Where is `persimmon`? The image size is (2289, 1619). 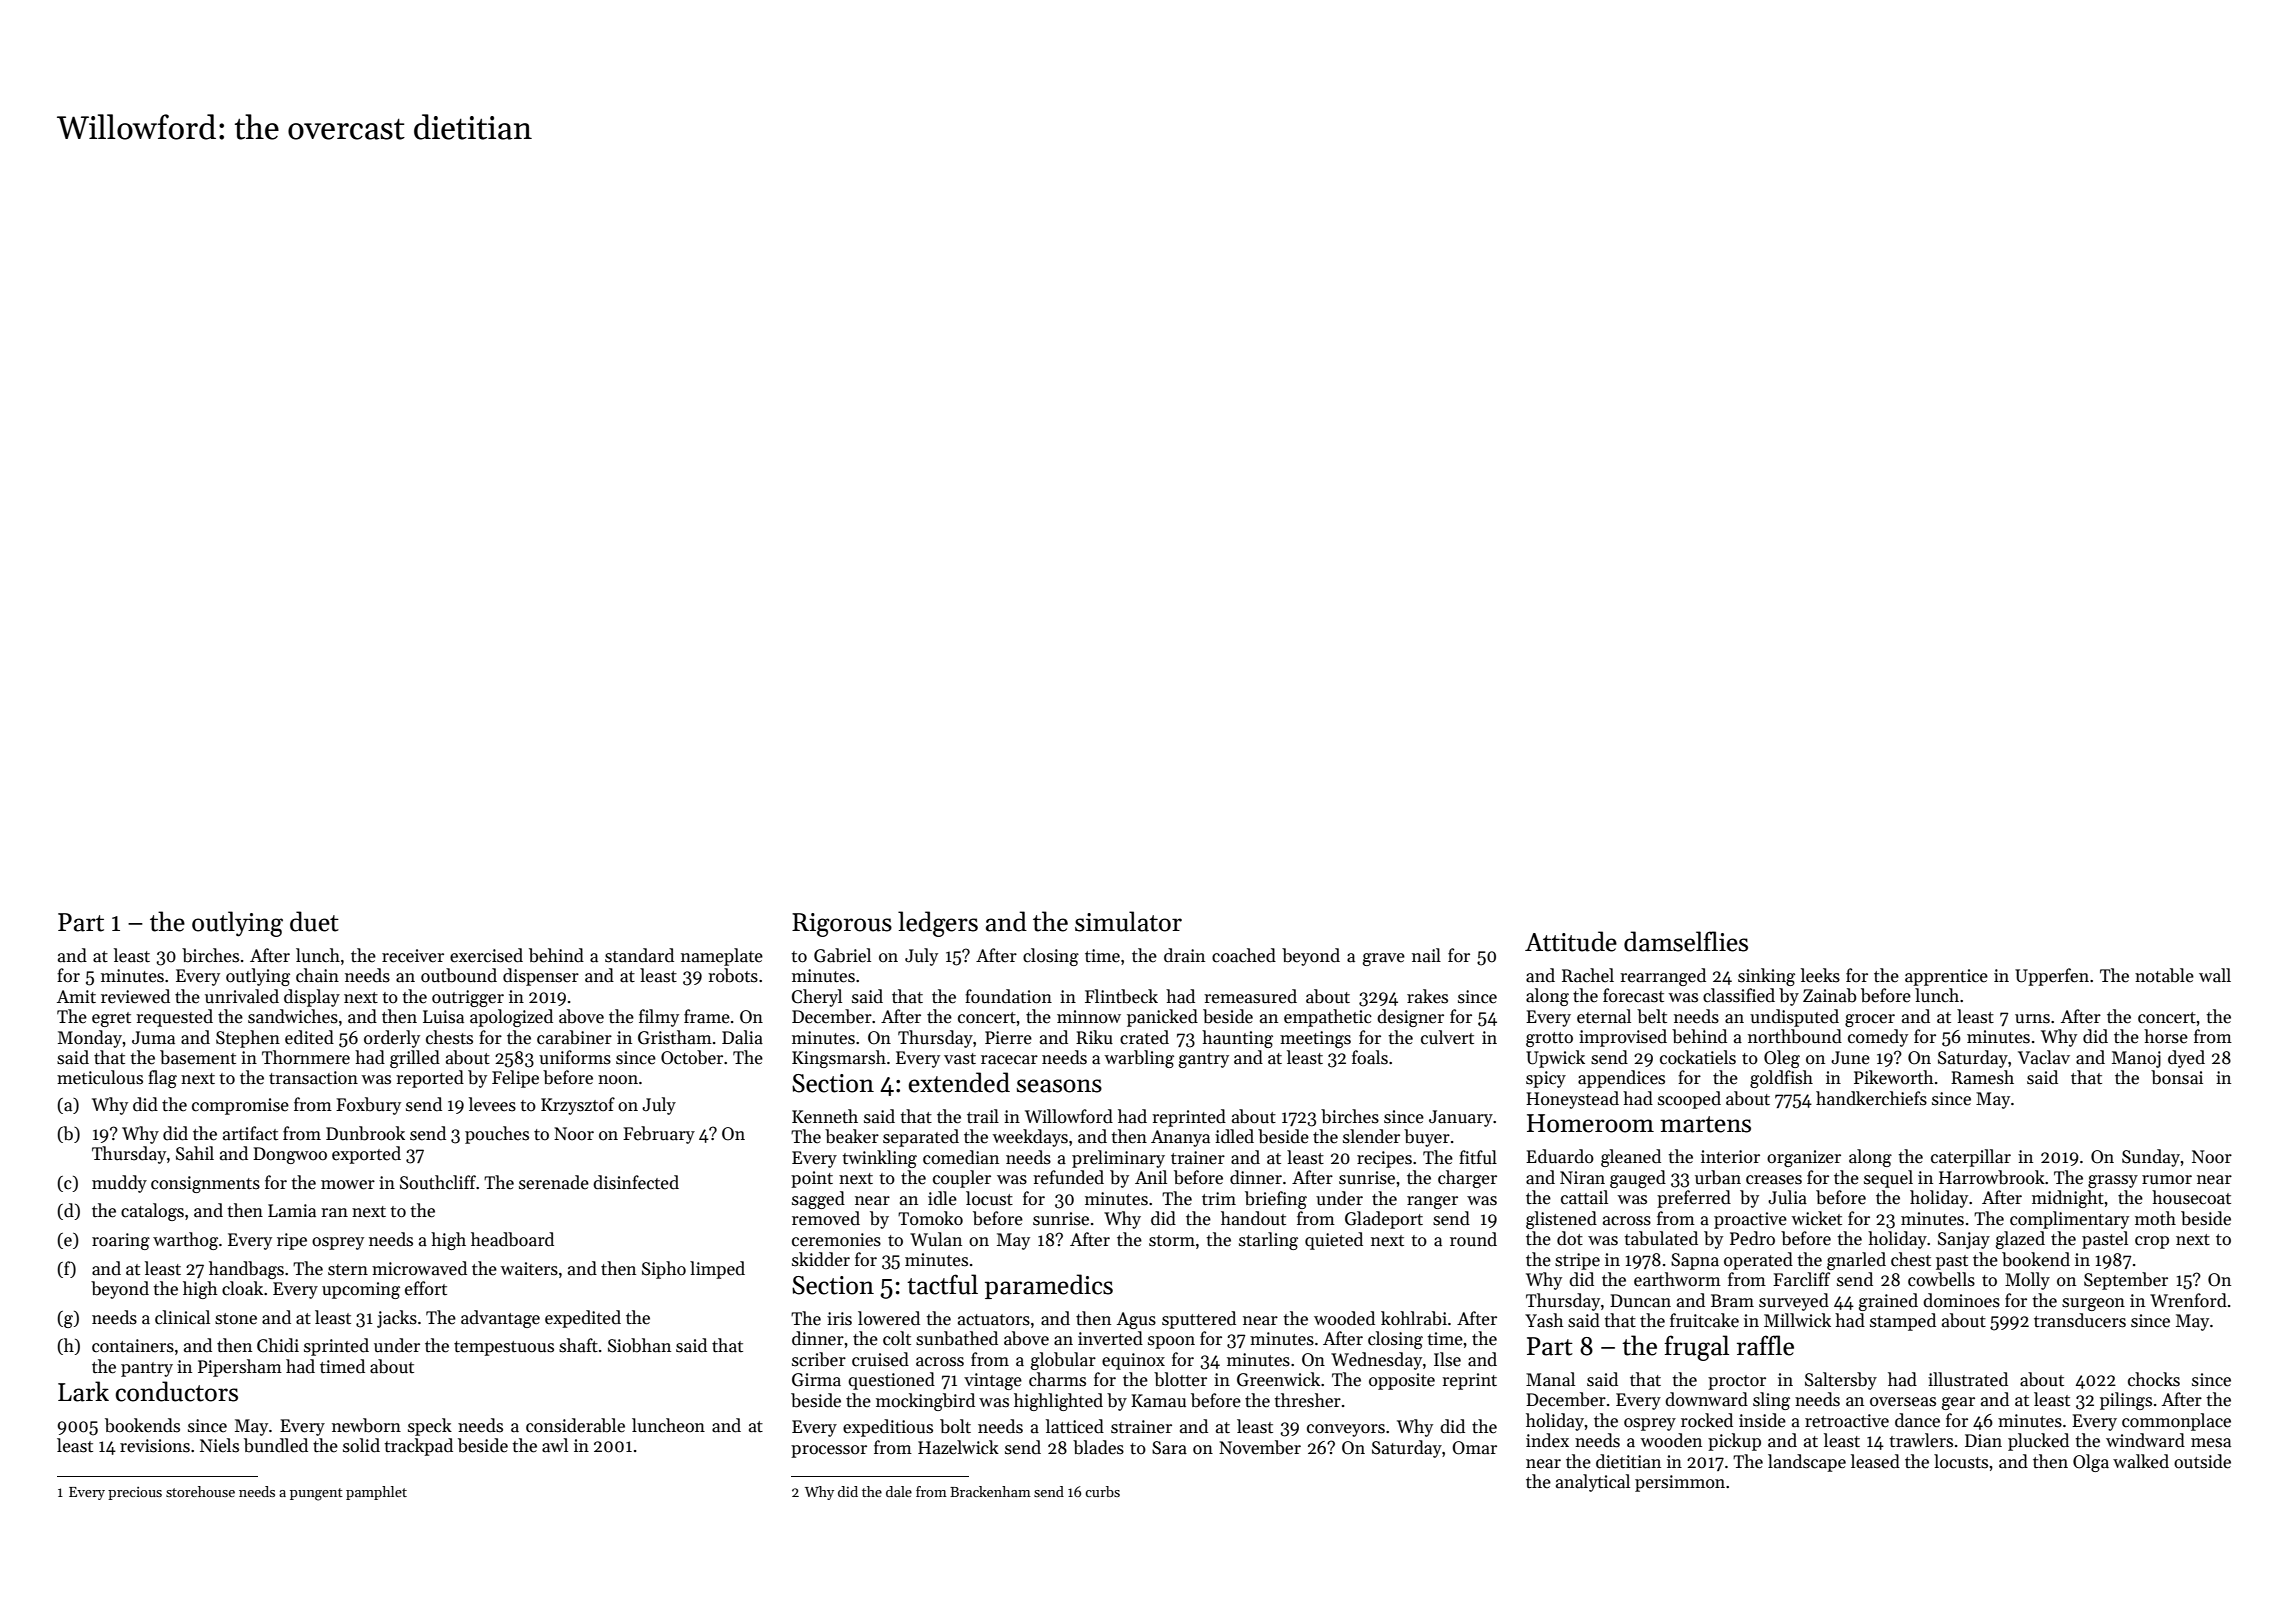
persimmon is located at coordinates (1680, 1483).
